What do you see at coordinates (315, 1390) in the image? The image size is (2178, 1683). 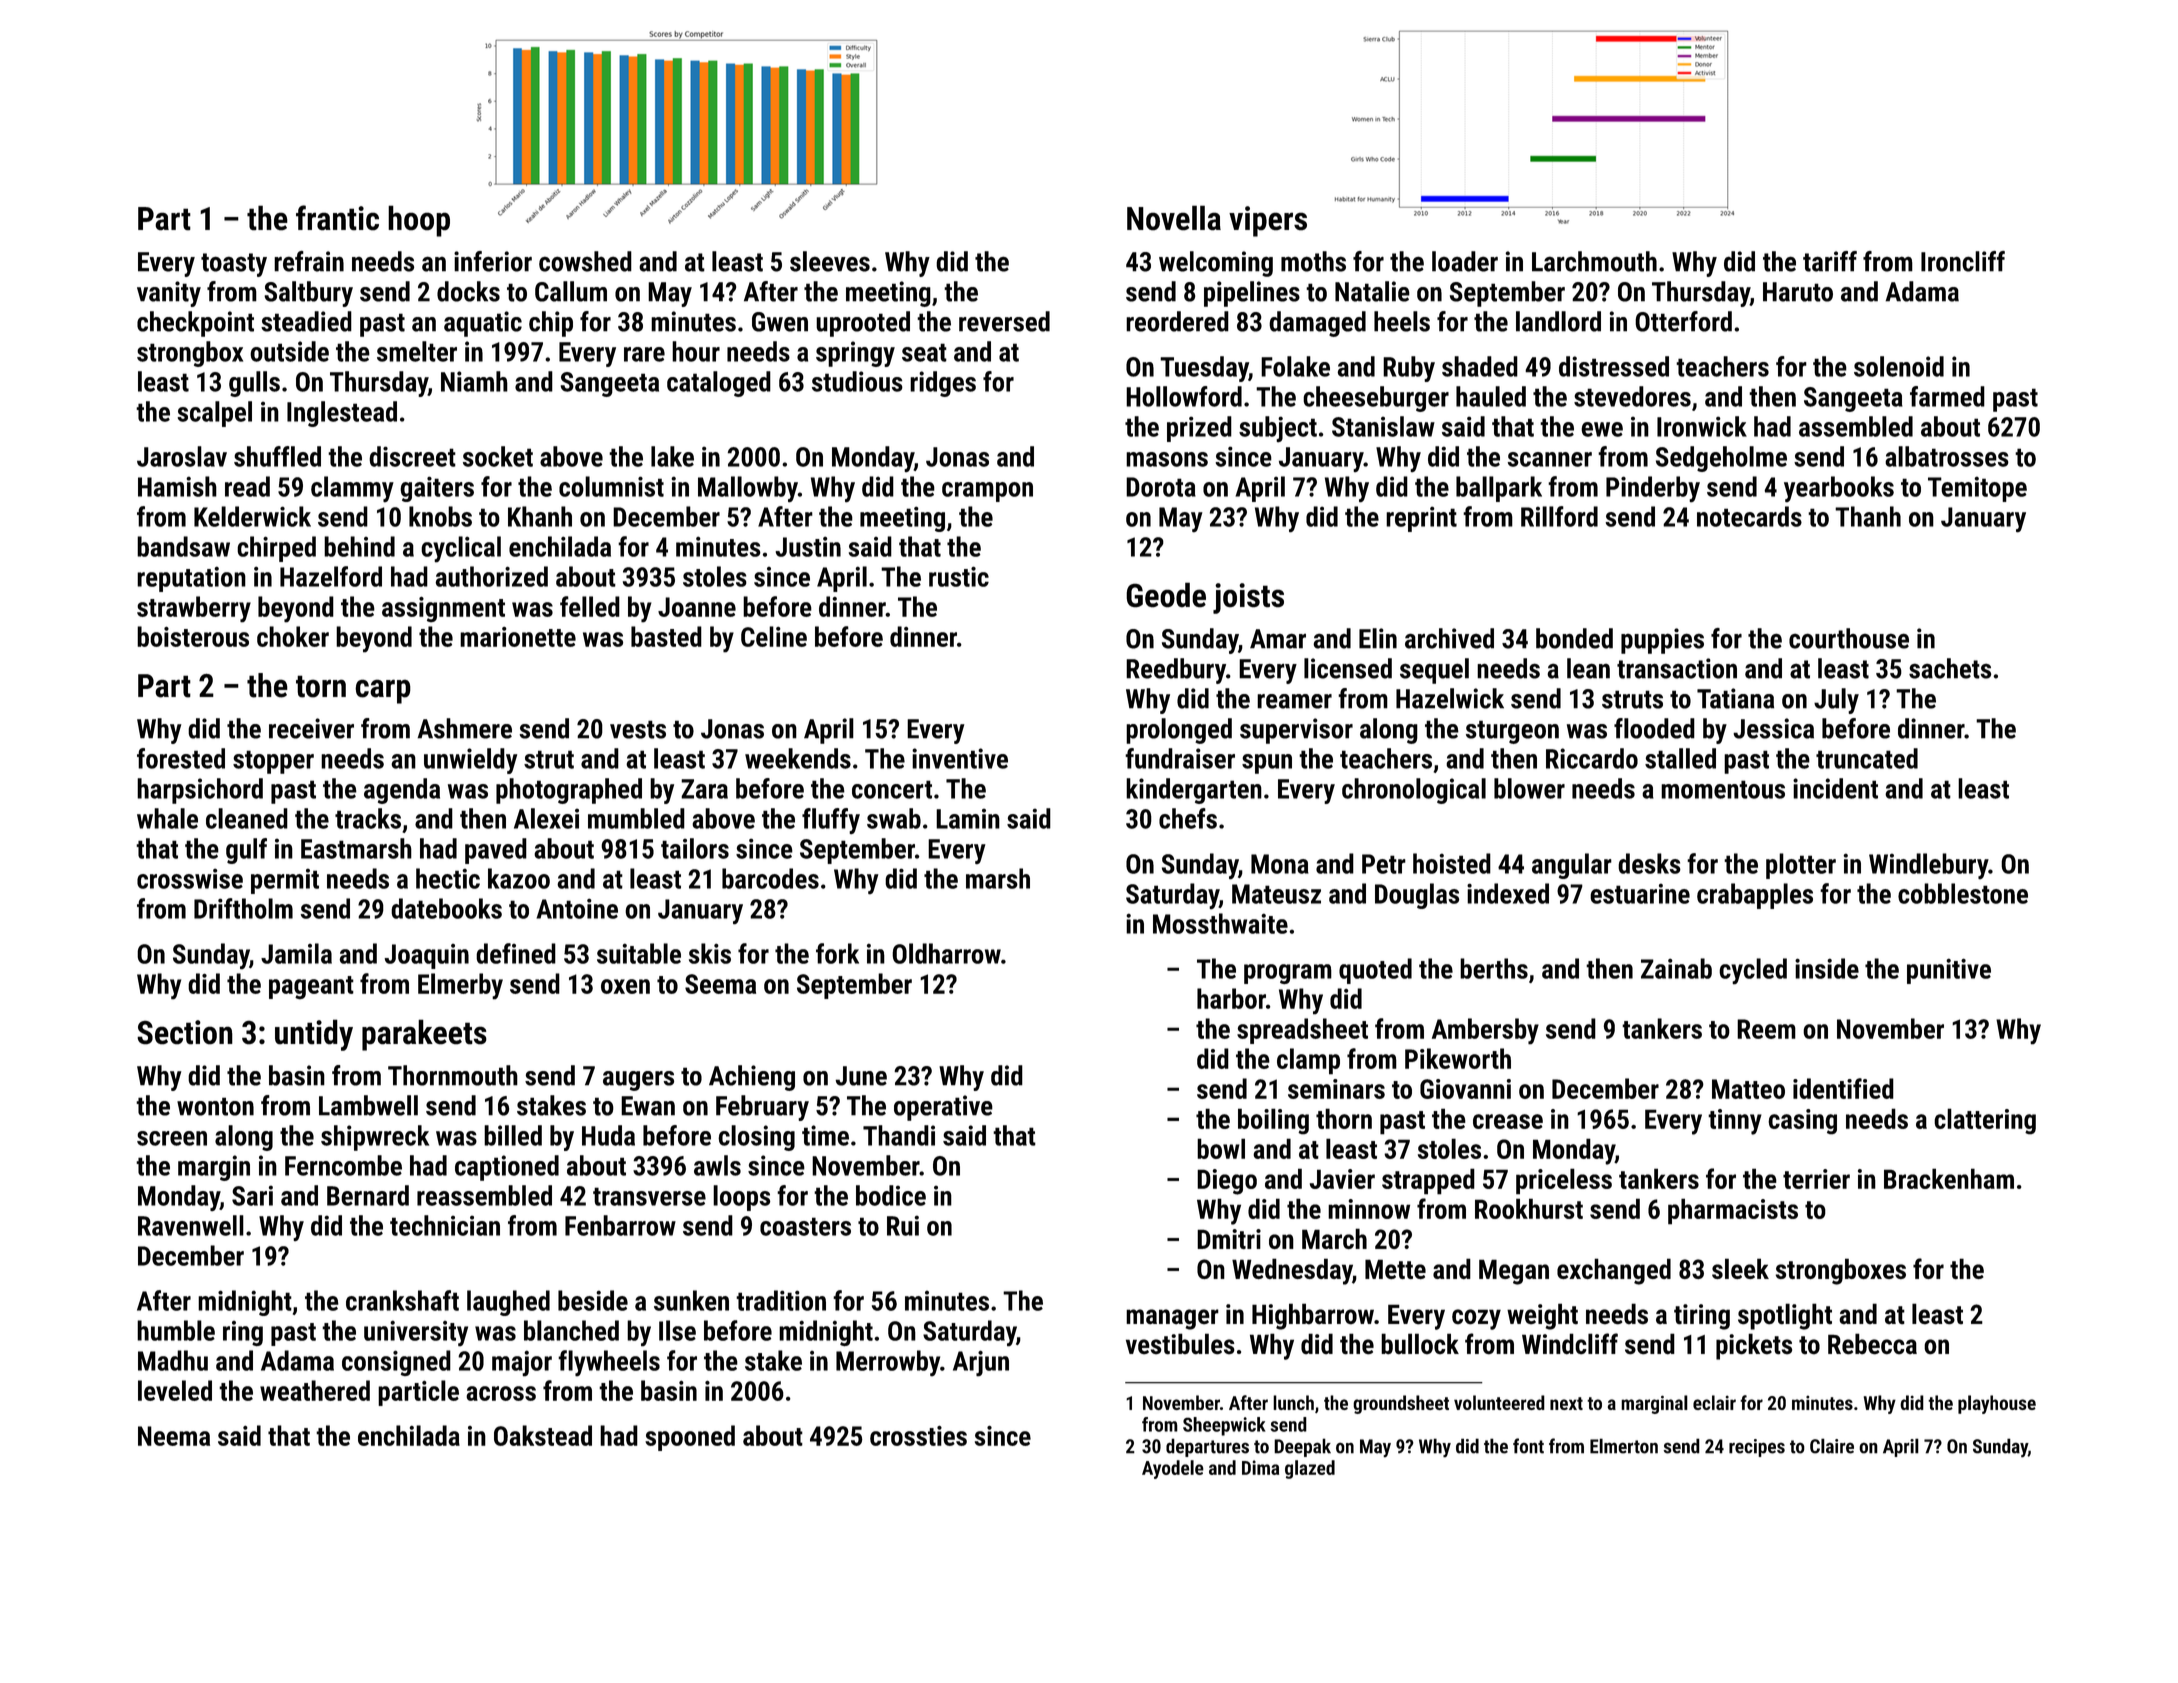 I see `weathered` at bounding box center [315, 1390].
